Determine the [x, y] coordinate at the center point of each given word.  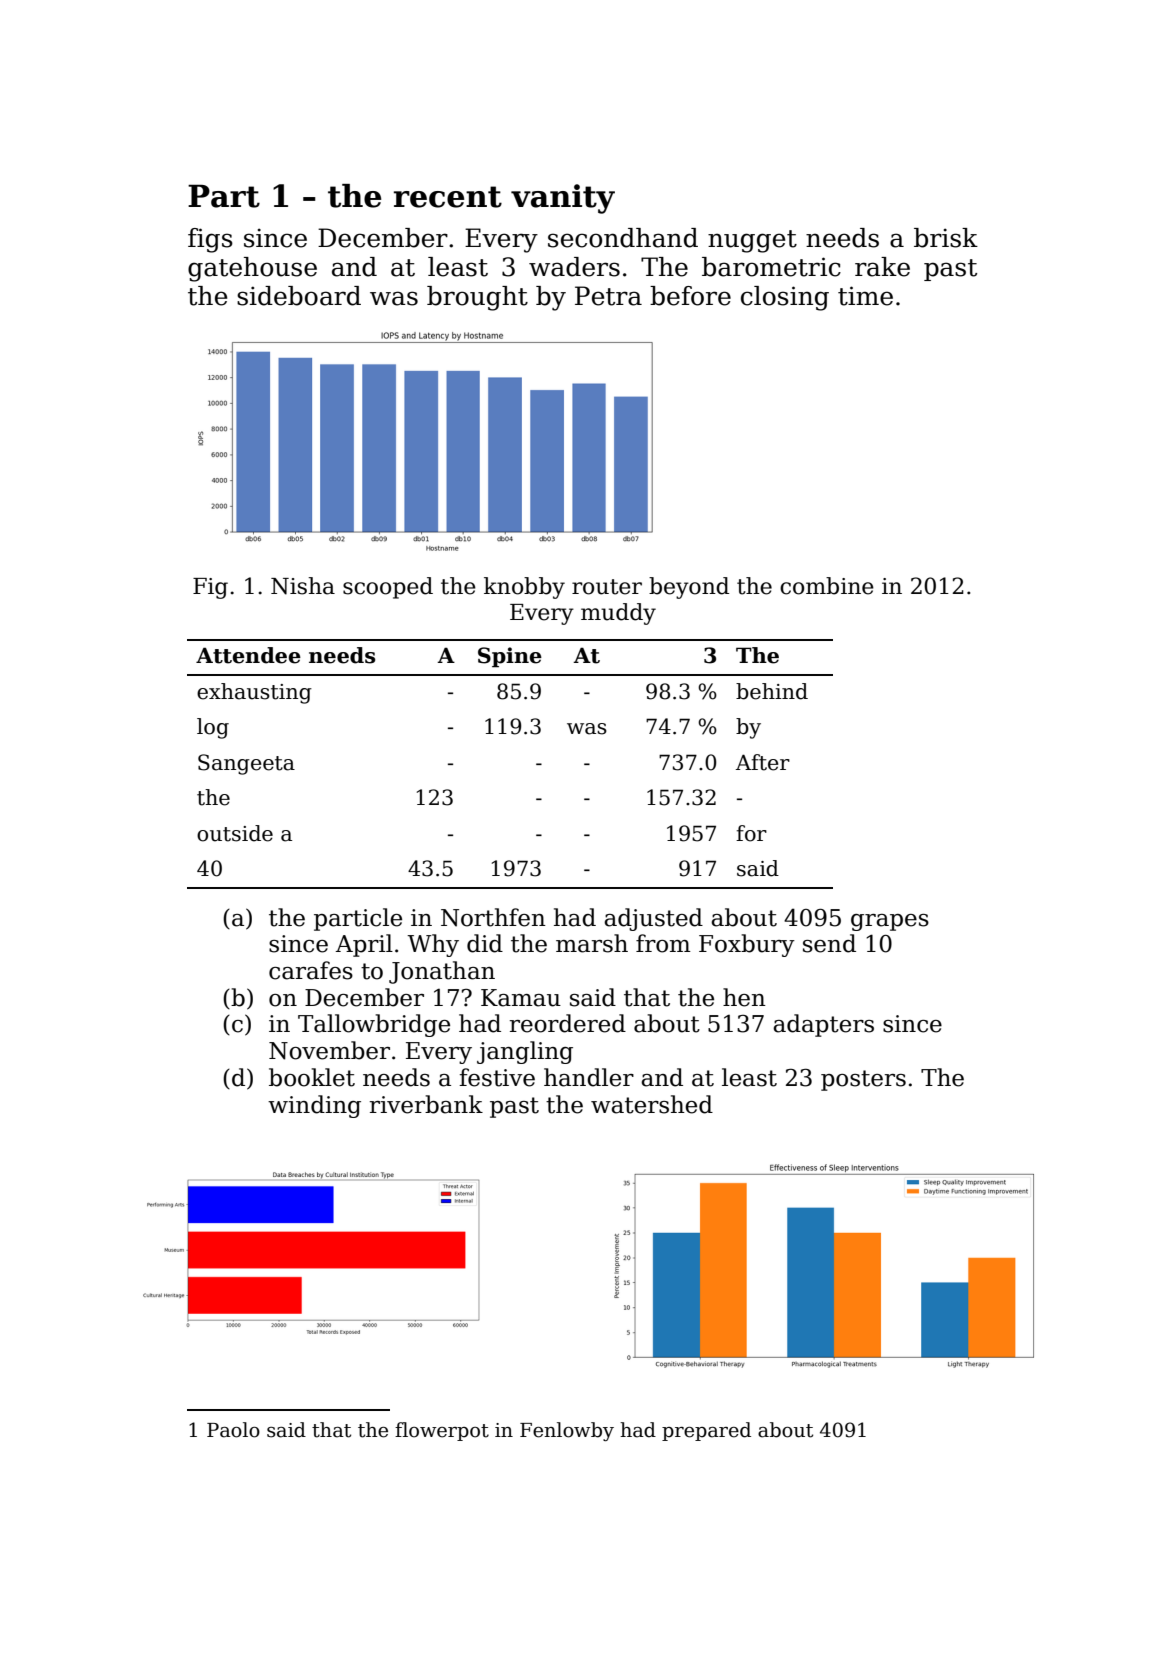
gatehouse [252, 269]
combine [827, 586]
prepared [706, 1431]
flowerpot [442, 1431]
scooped [388, 588]
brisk [946, 238]
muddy [618, 614]
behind [772, 691]
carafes [311, 970]
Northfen [493, 917]
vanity [563, 199]
